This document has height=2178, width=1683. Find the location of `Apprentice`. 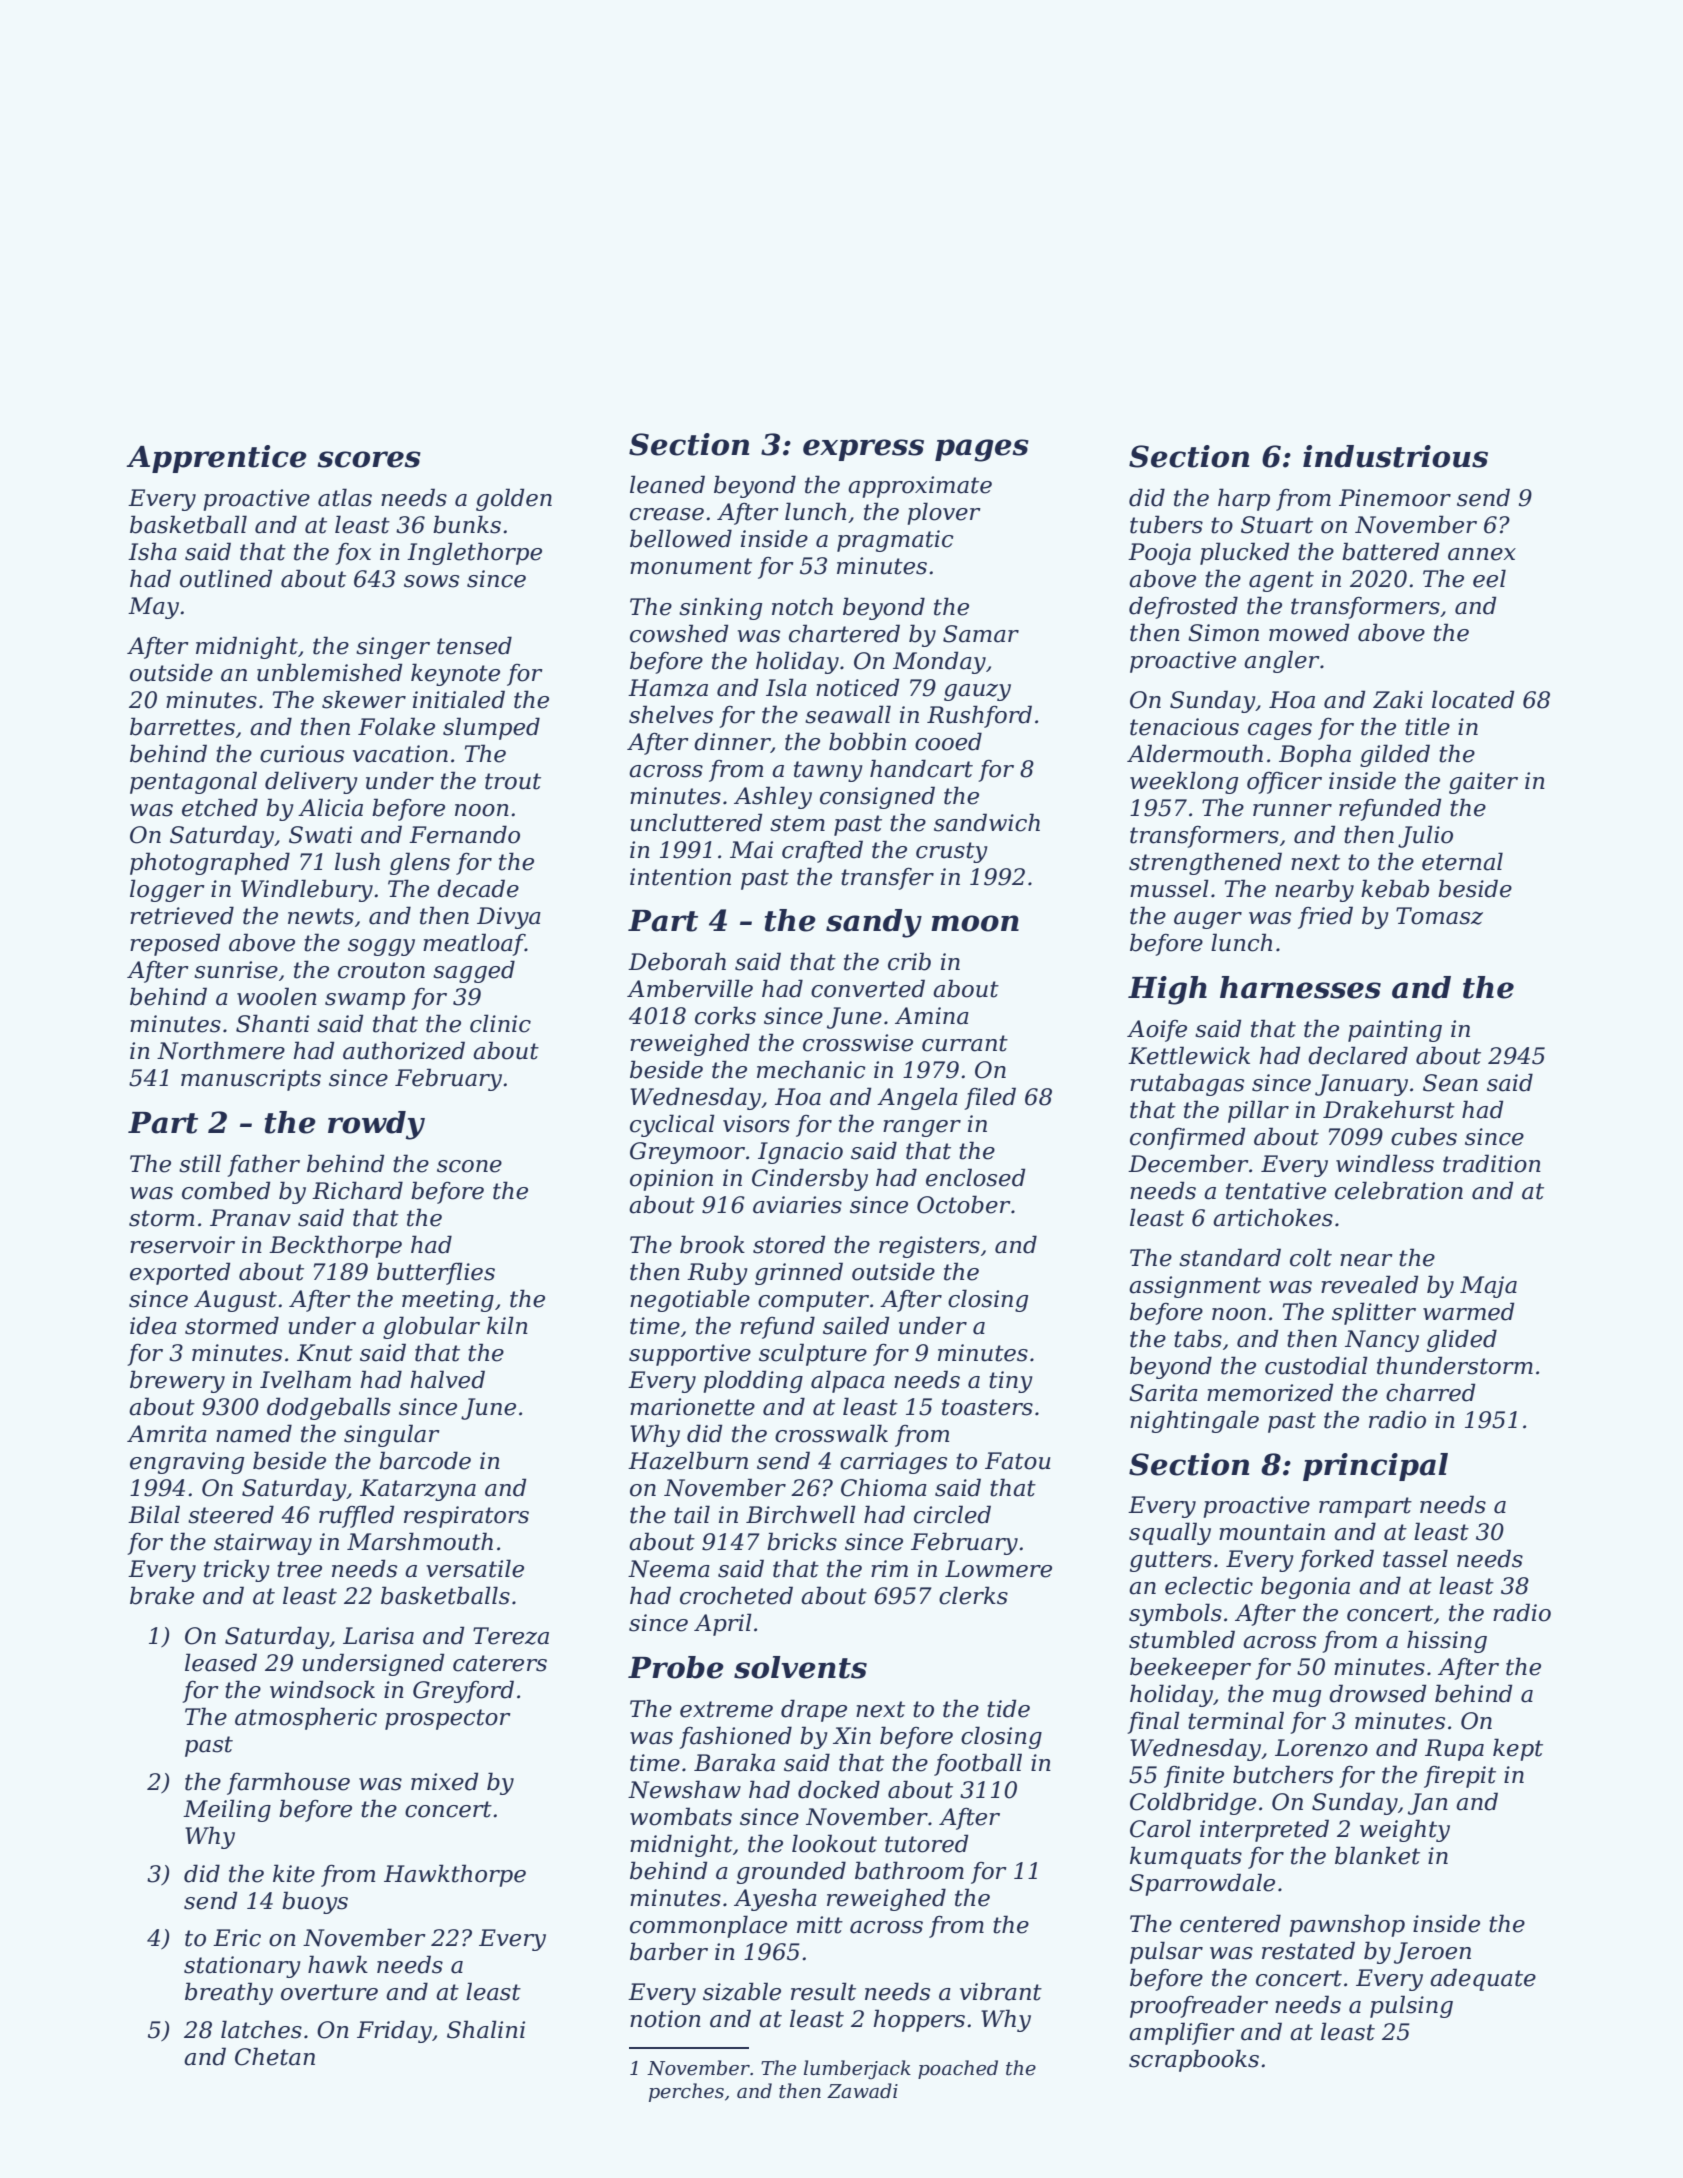

Apprentice is located at coordinates (216, 459).
